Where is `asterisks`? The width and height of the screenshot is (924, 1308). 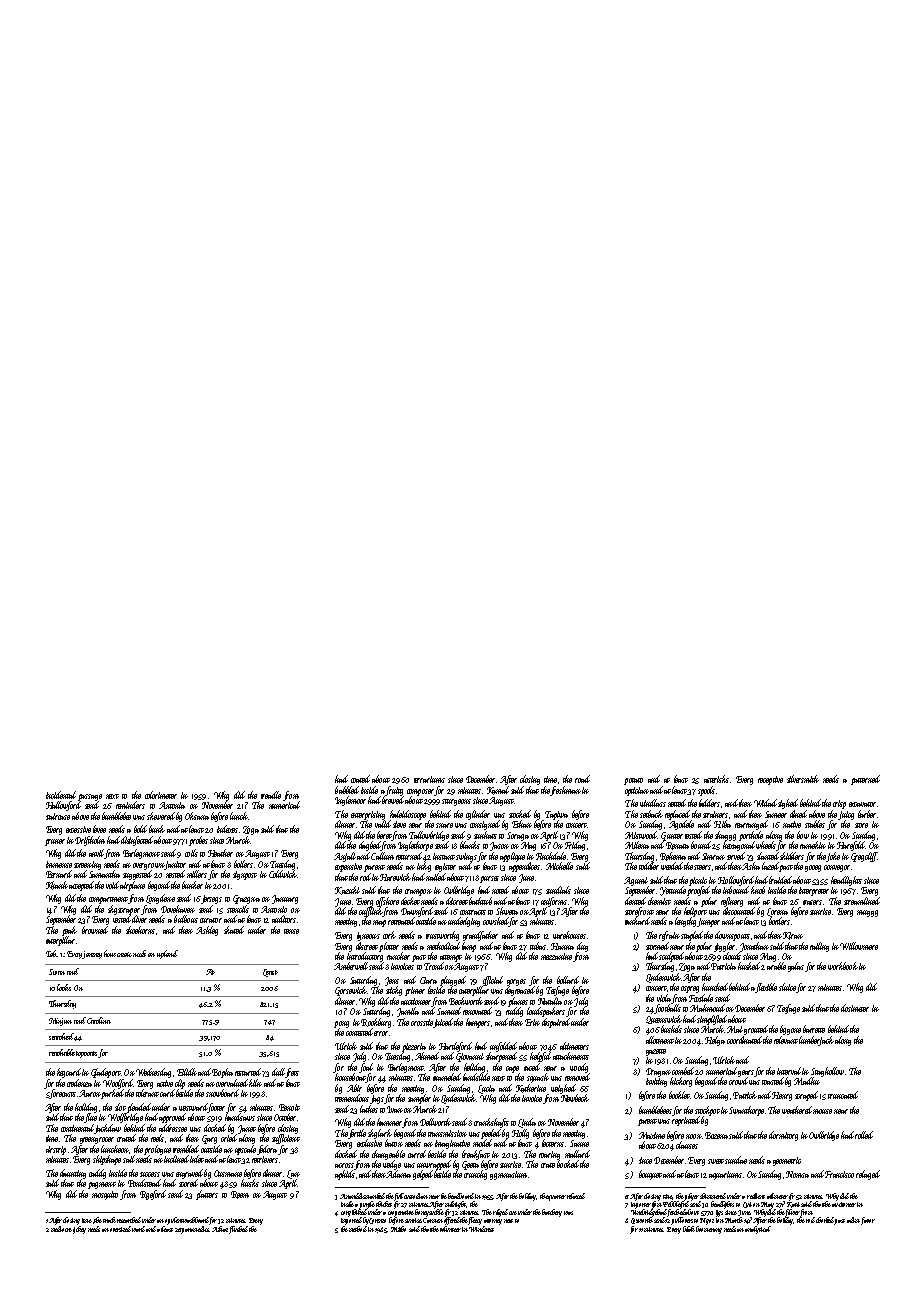
asterisks is located at coordinates (716, 779).
